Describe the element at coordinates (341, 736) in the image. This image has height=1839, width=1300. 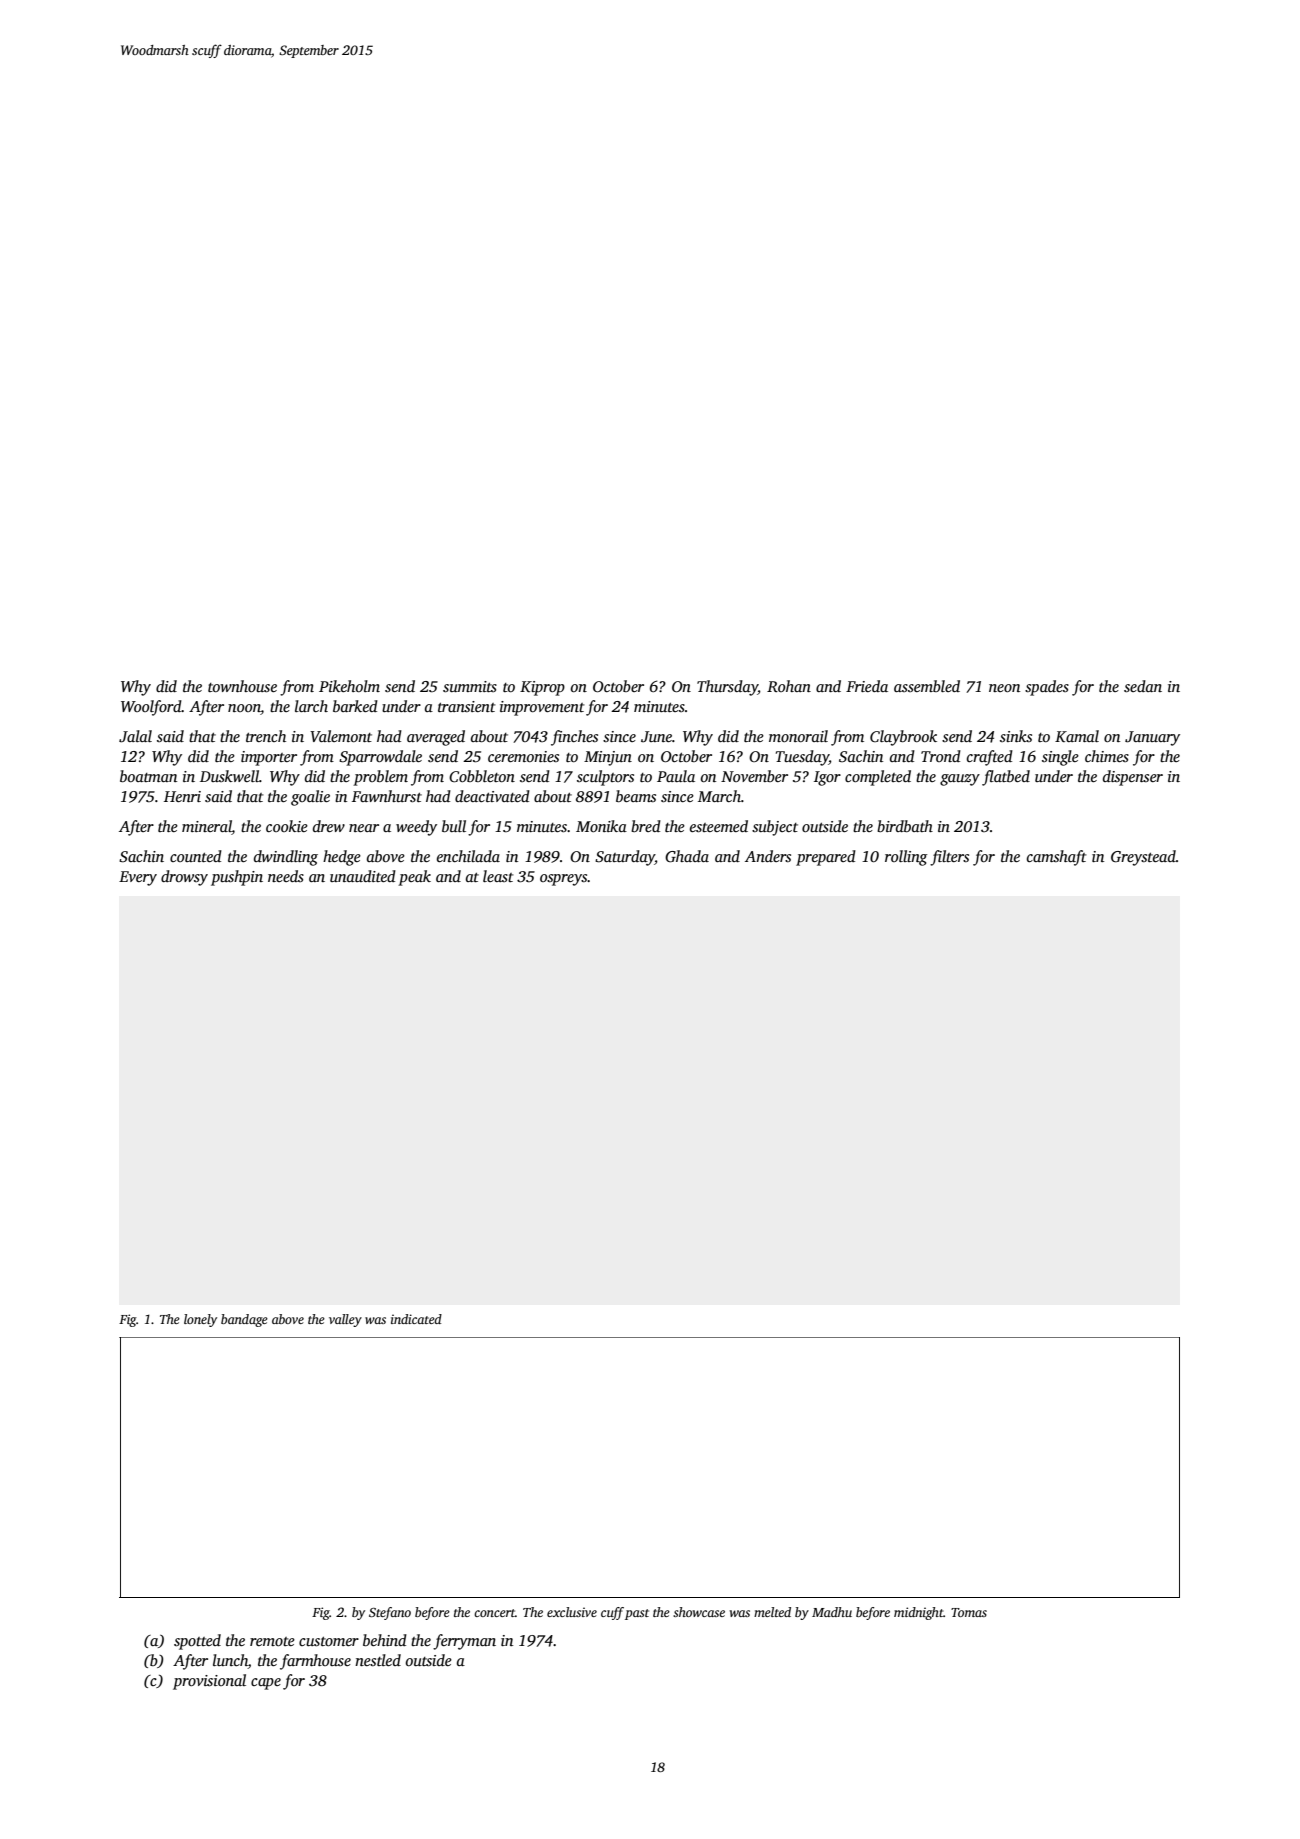
I see `Valemont` at that location.
